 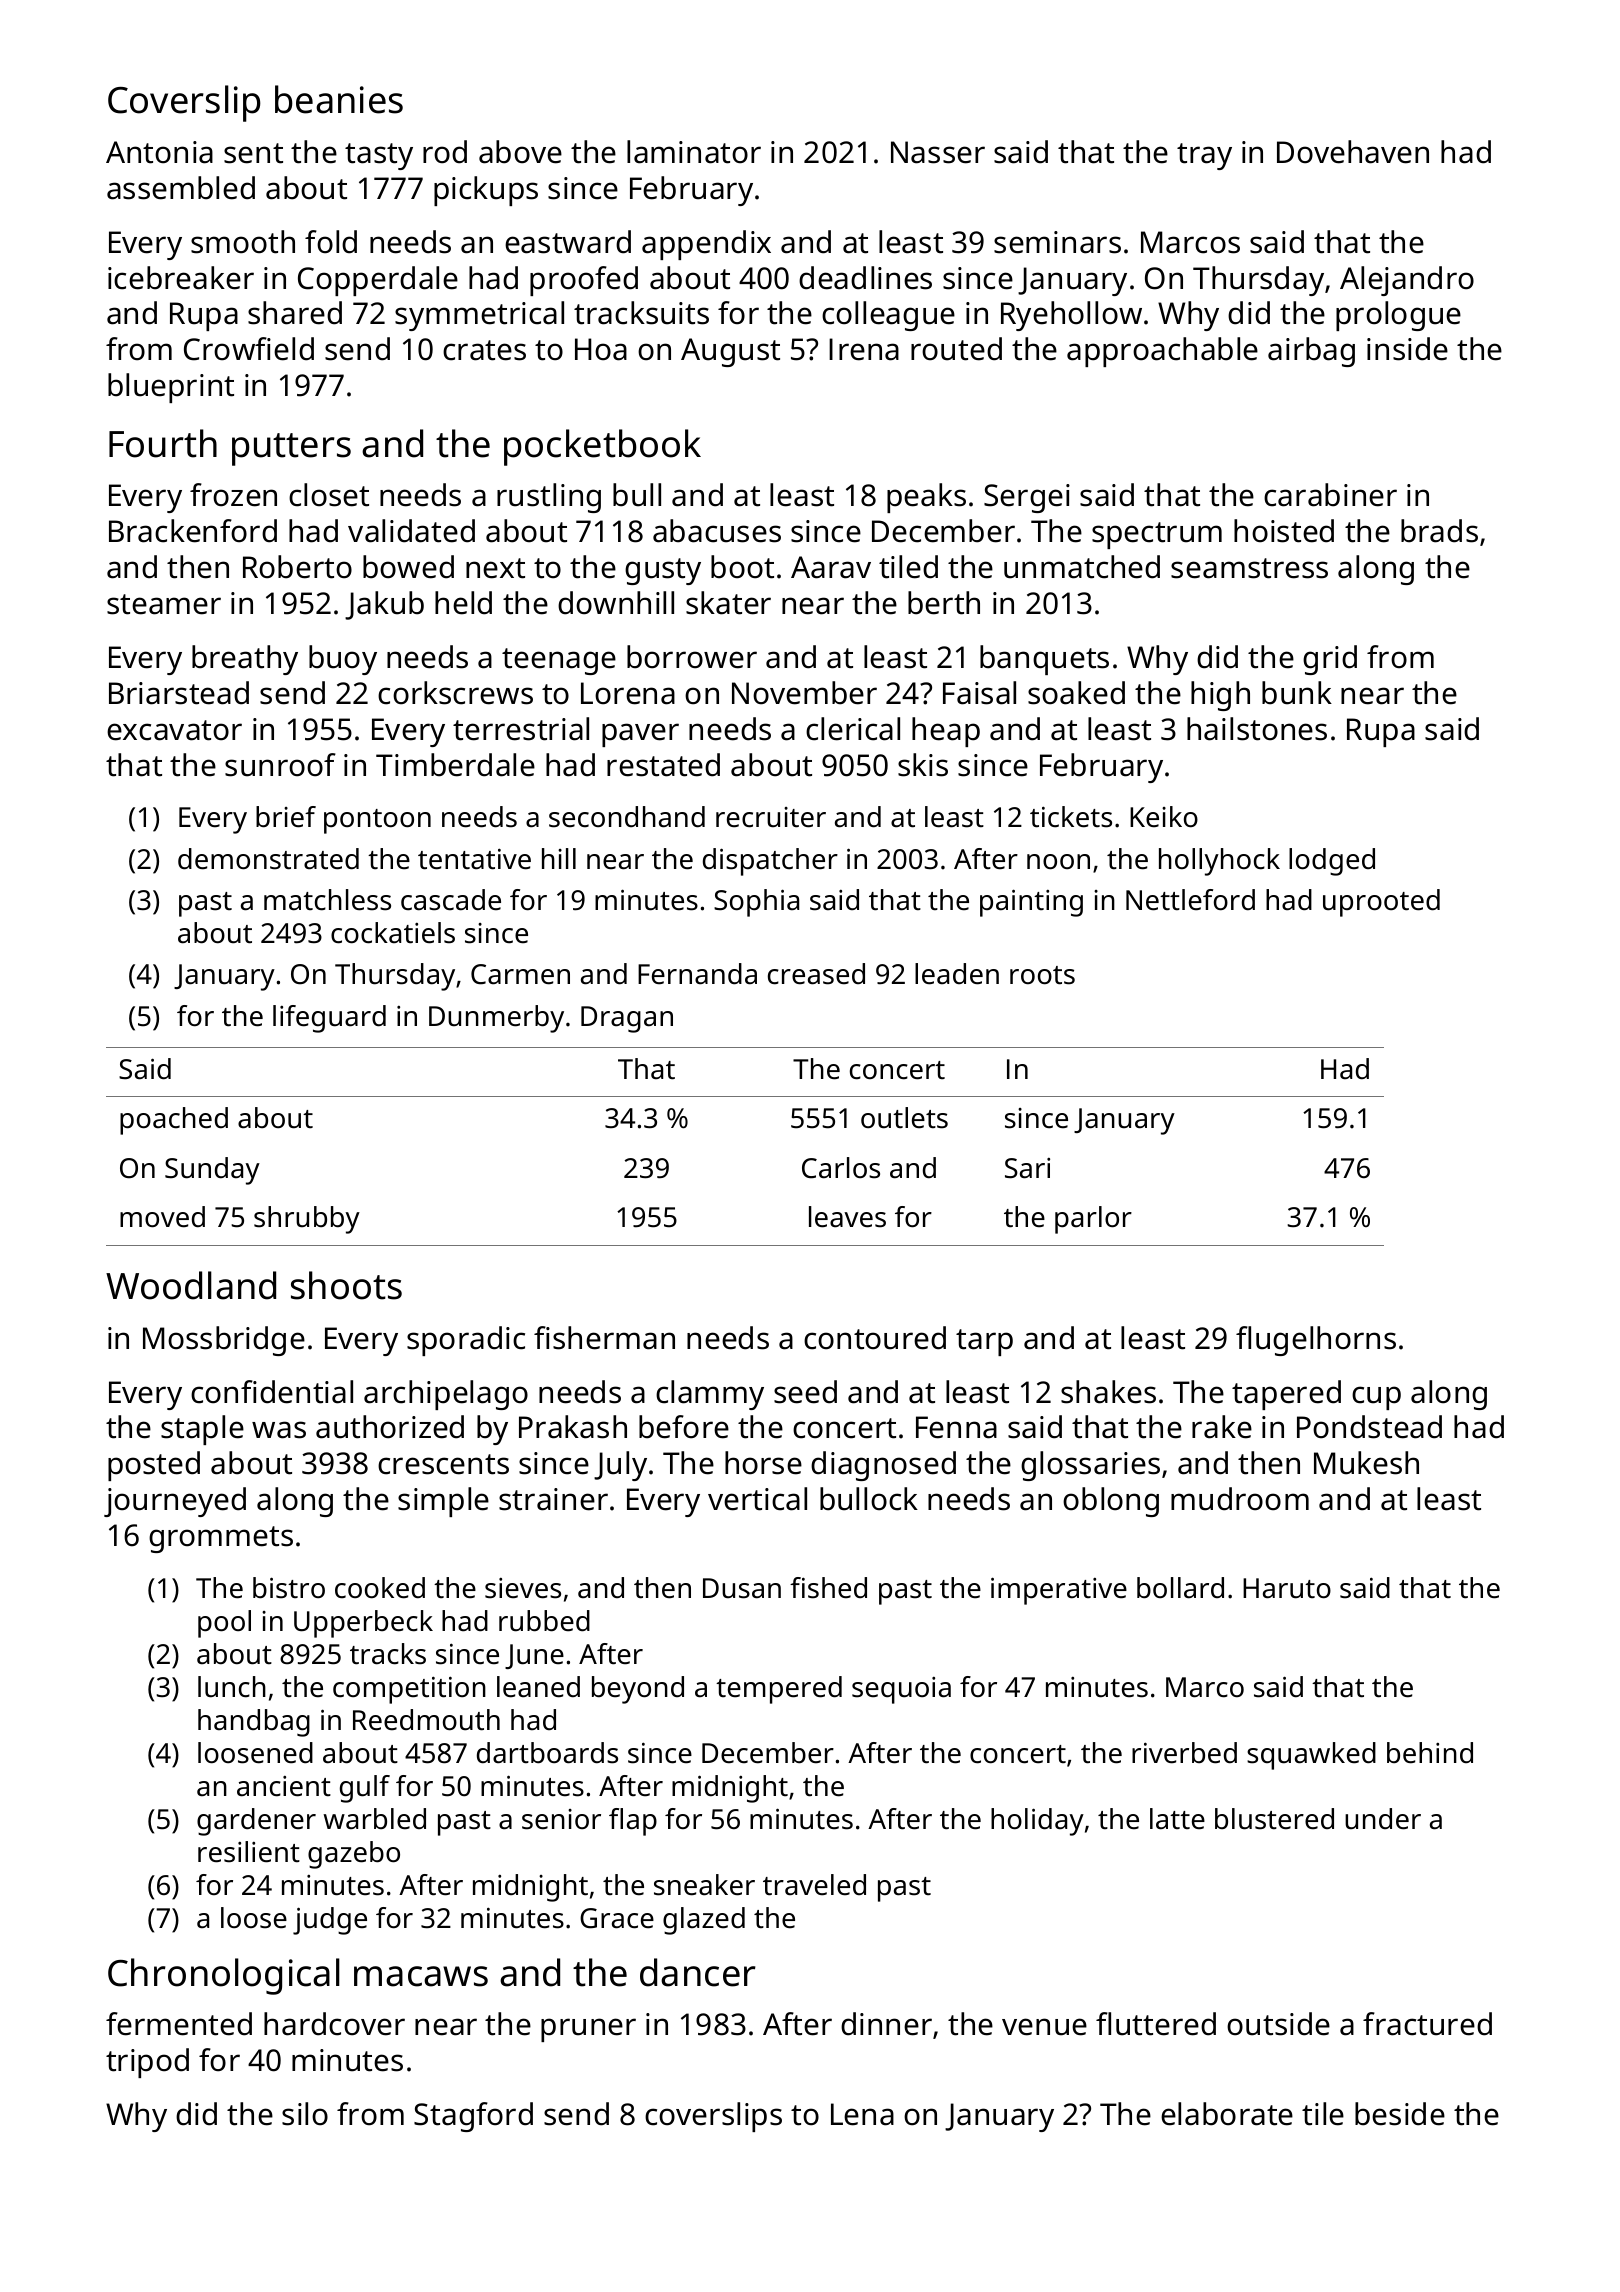 I want to click on lunch, so click(x=232, y=1687).
